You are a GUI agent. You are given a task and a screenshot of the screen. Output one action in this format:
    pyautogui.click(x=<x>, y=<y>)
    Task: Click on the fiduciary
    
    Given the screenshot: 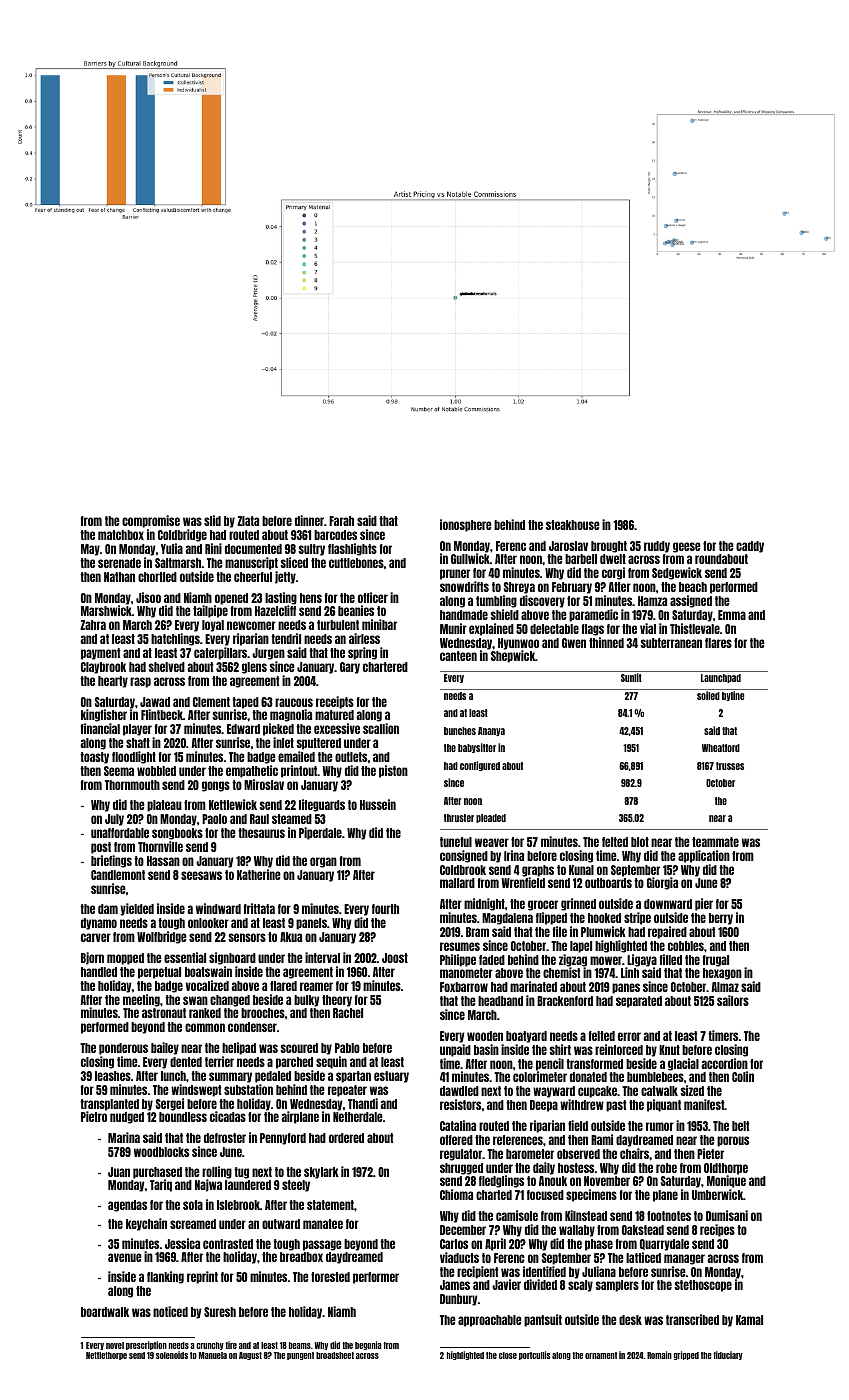 What is the action you would take?
    pyautogui.click(x=728, y=1355)
